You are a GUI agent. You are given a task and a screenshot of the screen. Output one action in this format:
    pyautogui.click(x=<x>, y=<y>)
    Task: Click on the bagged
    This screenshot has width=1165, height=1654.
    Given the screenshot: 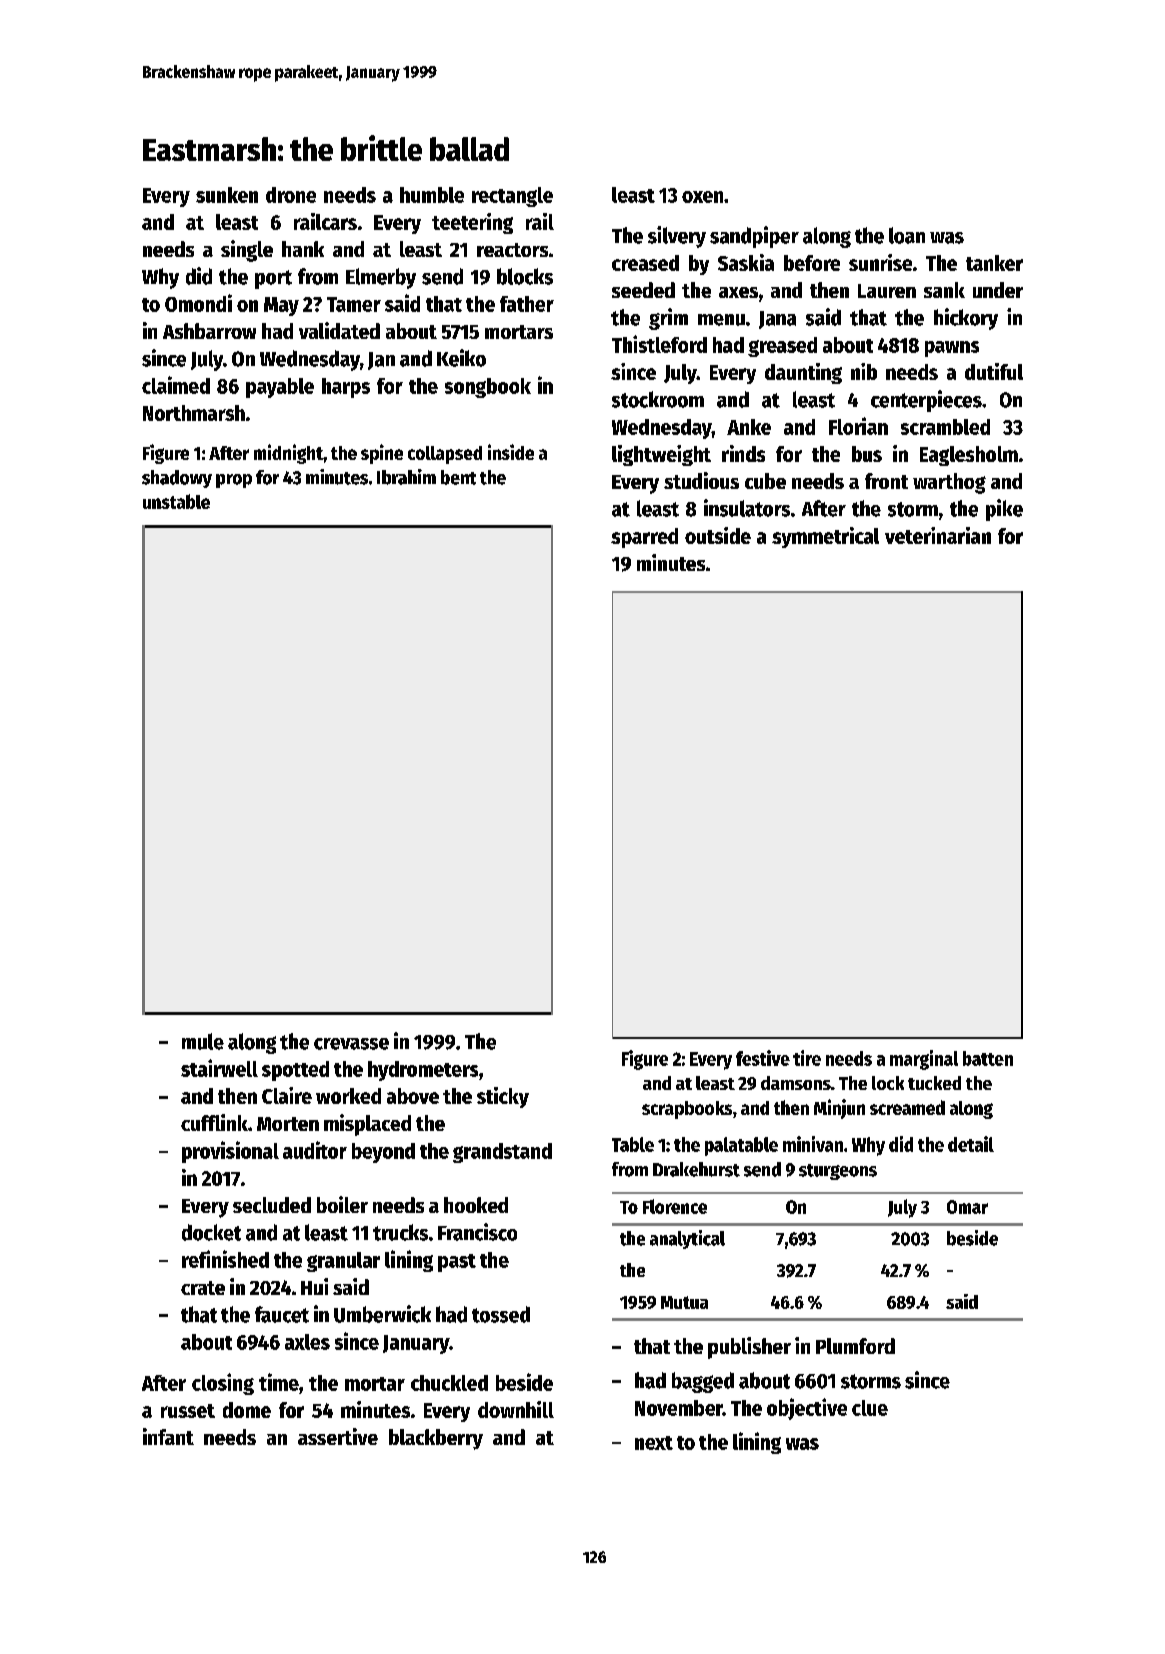 What is the action you would take?
    pyautogui.click(x=703, y=1382)
